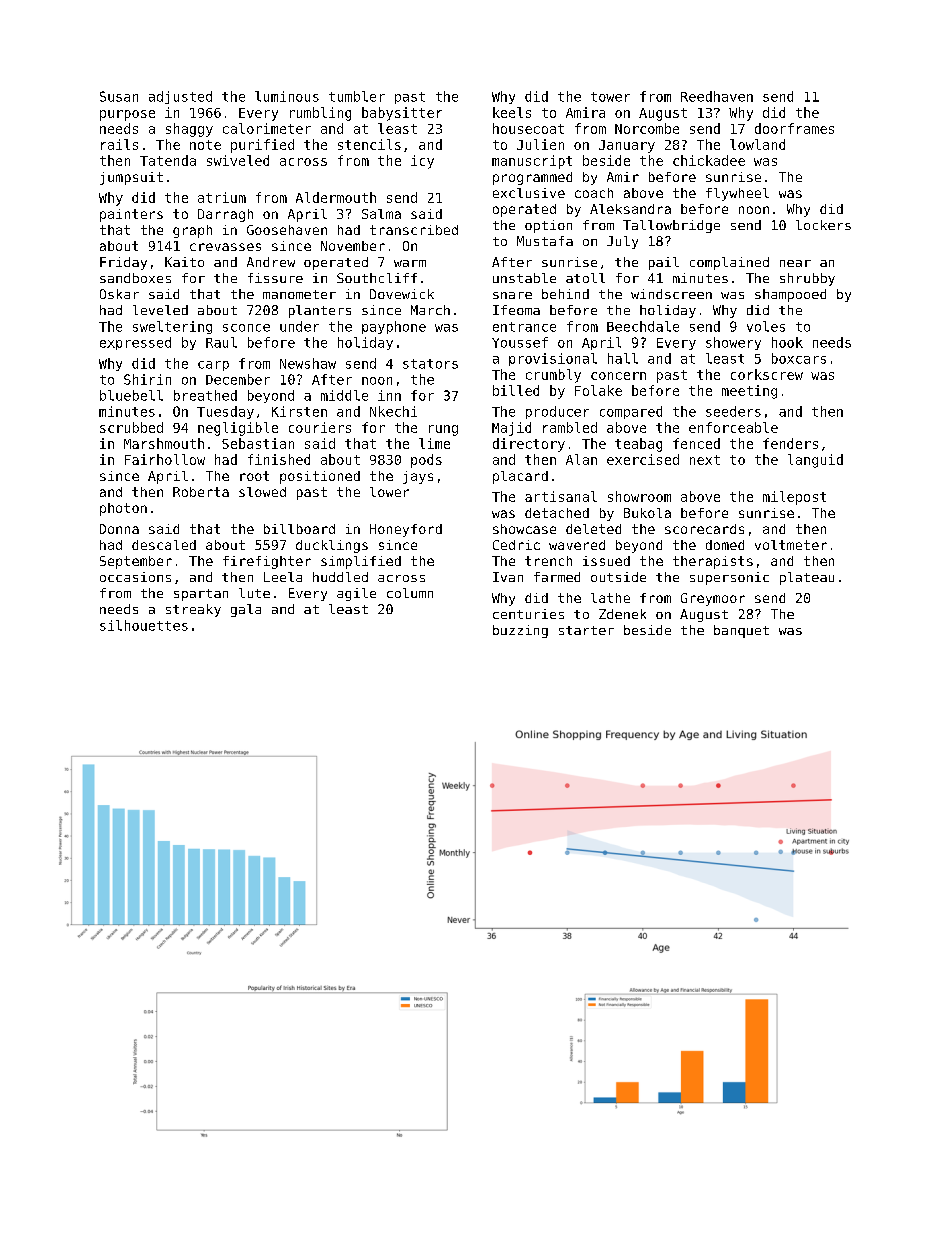  I want to click on jumpsuit, so click(131, 178).
